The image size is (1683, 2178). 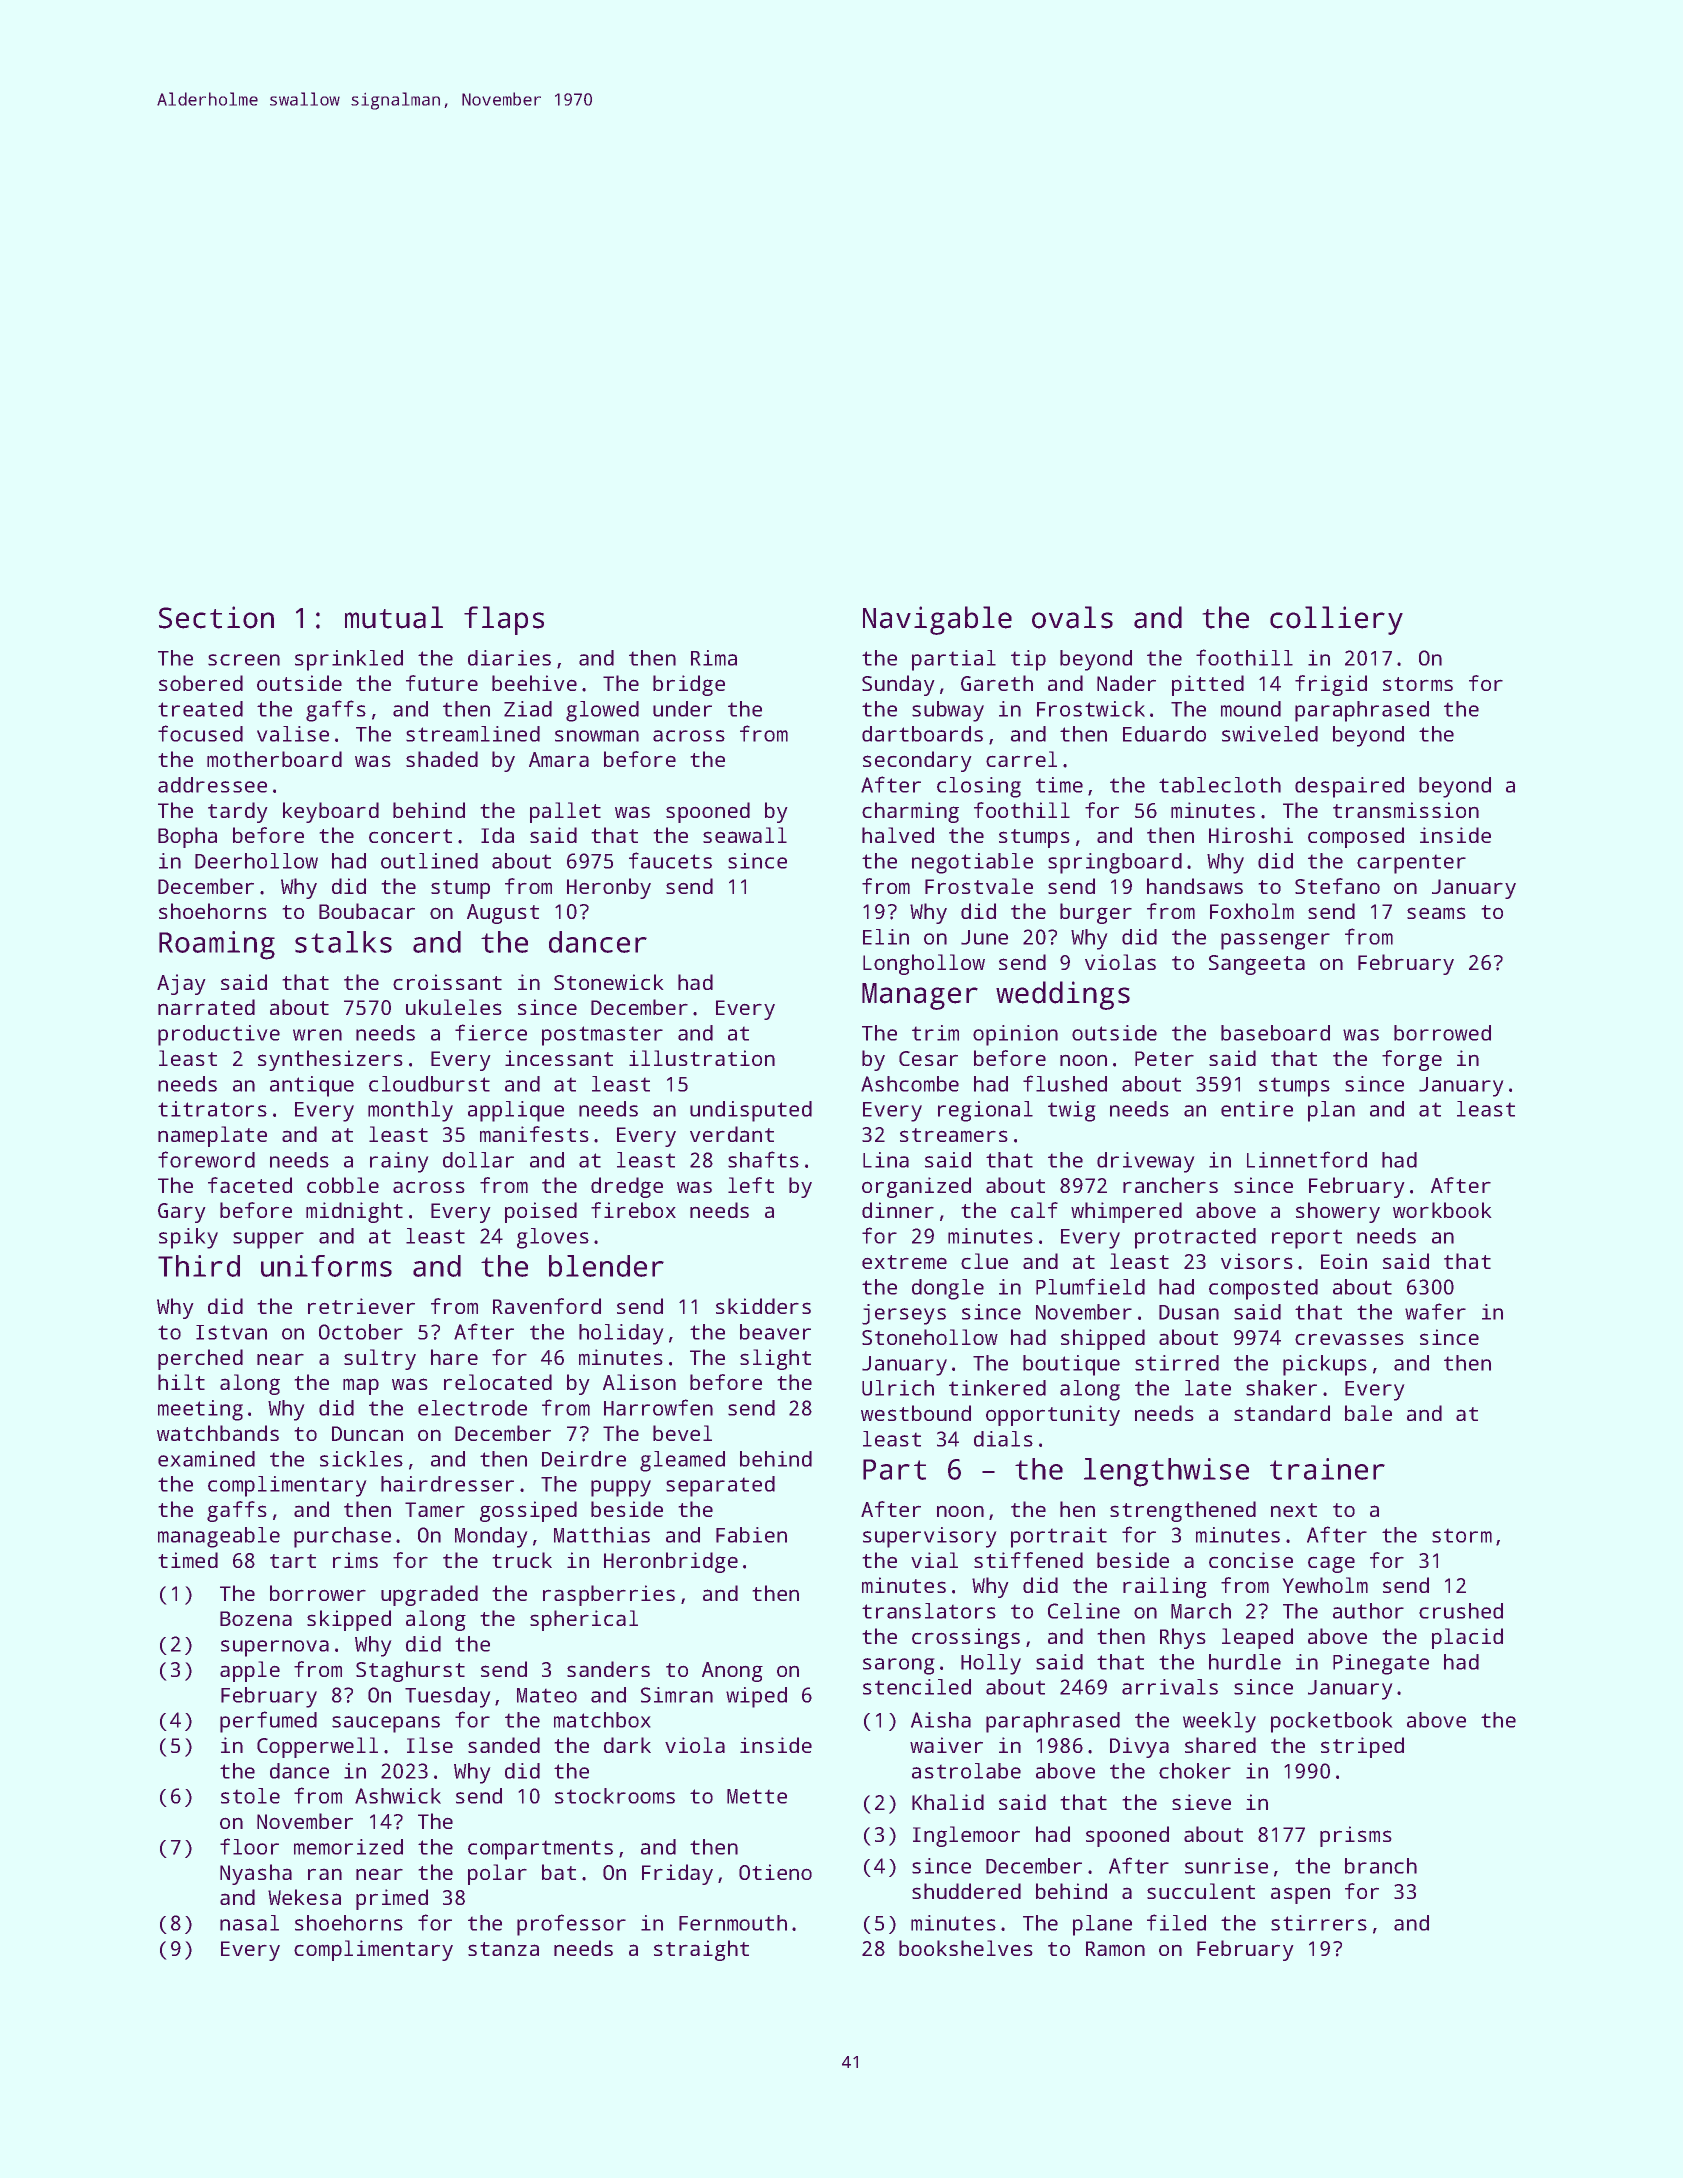 I want to click on August, so click(x=503, y=914).
